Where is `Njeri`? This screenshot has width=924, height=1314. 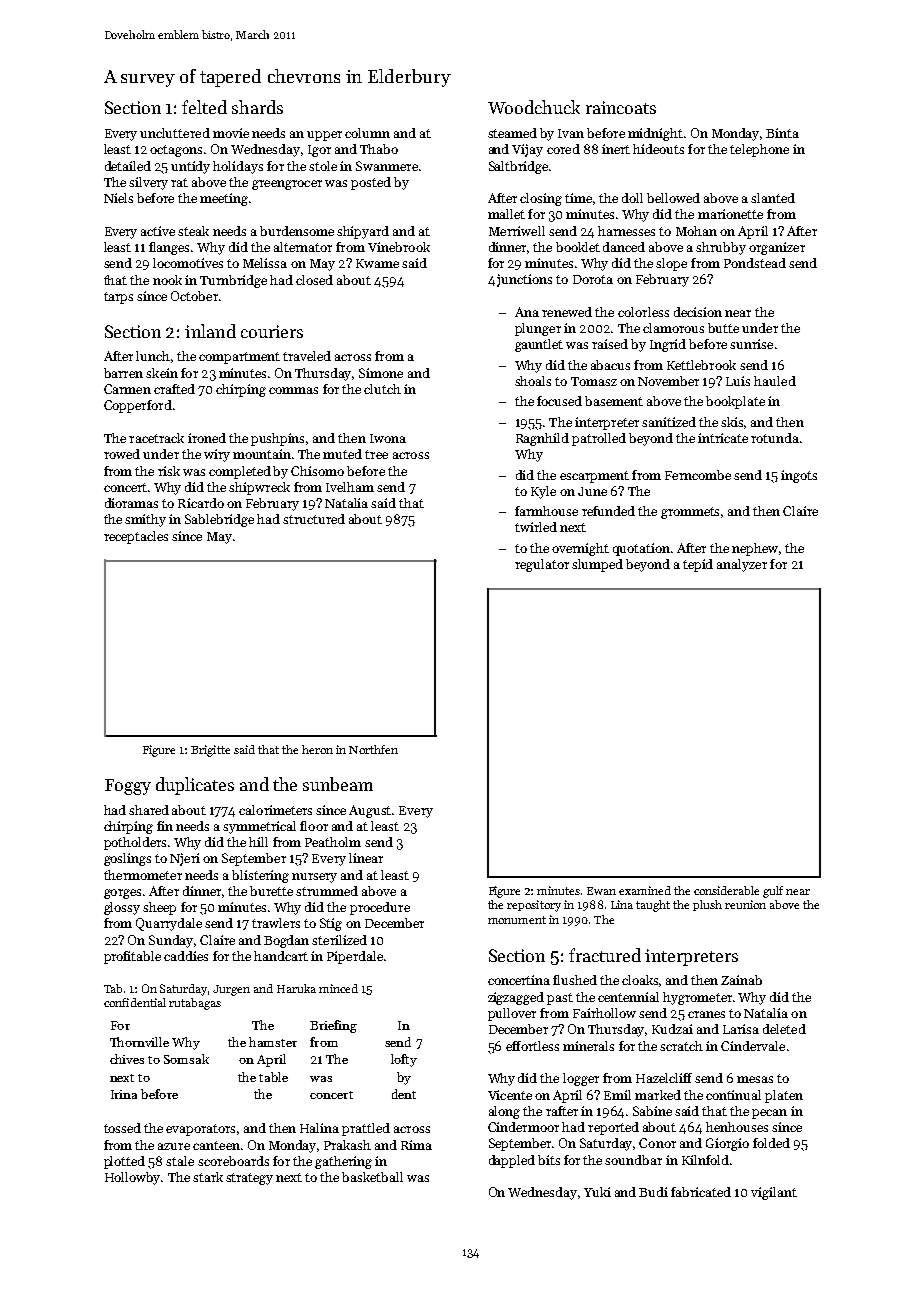 Njeri is located at coordinates (185, 859).
